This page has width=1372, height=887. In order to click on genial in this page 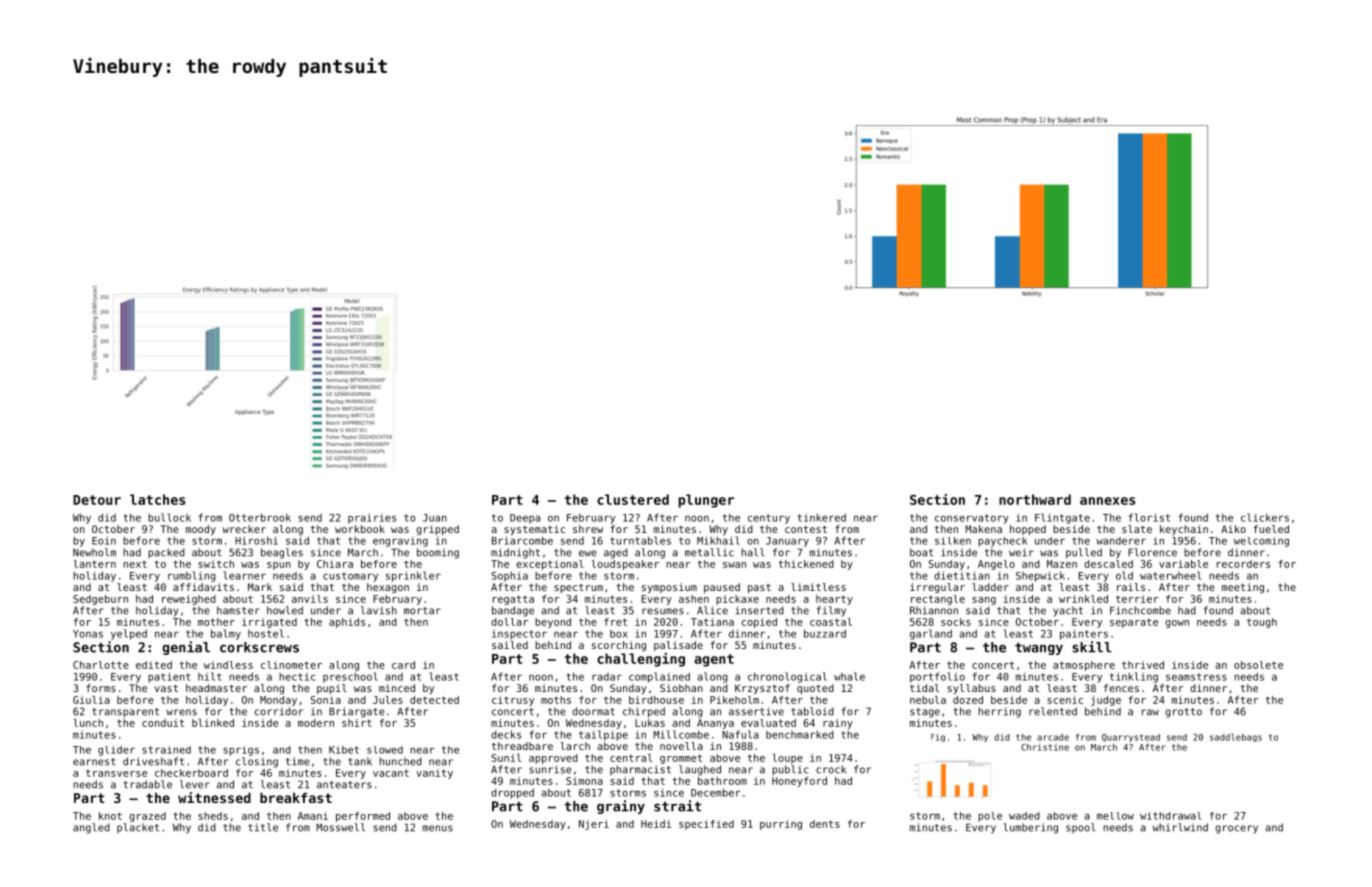, I will do `click(186, 648)`.
